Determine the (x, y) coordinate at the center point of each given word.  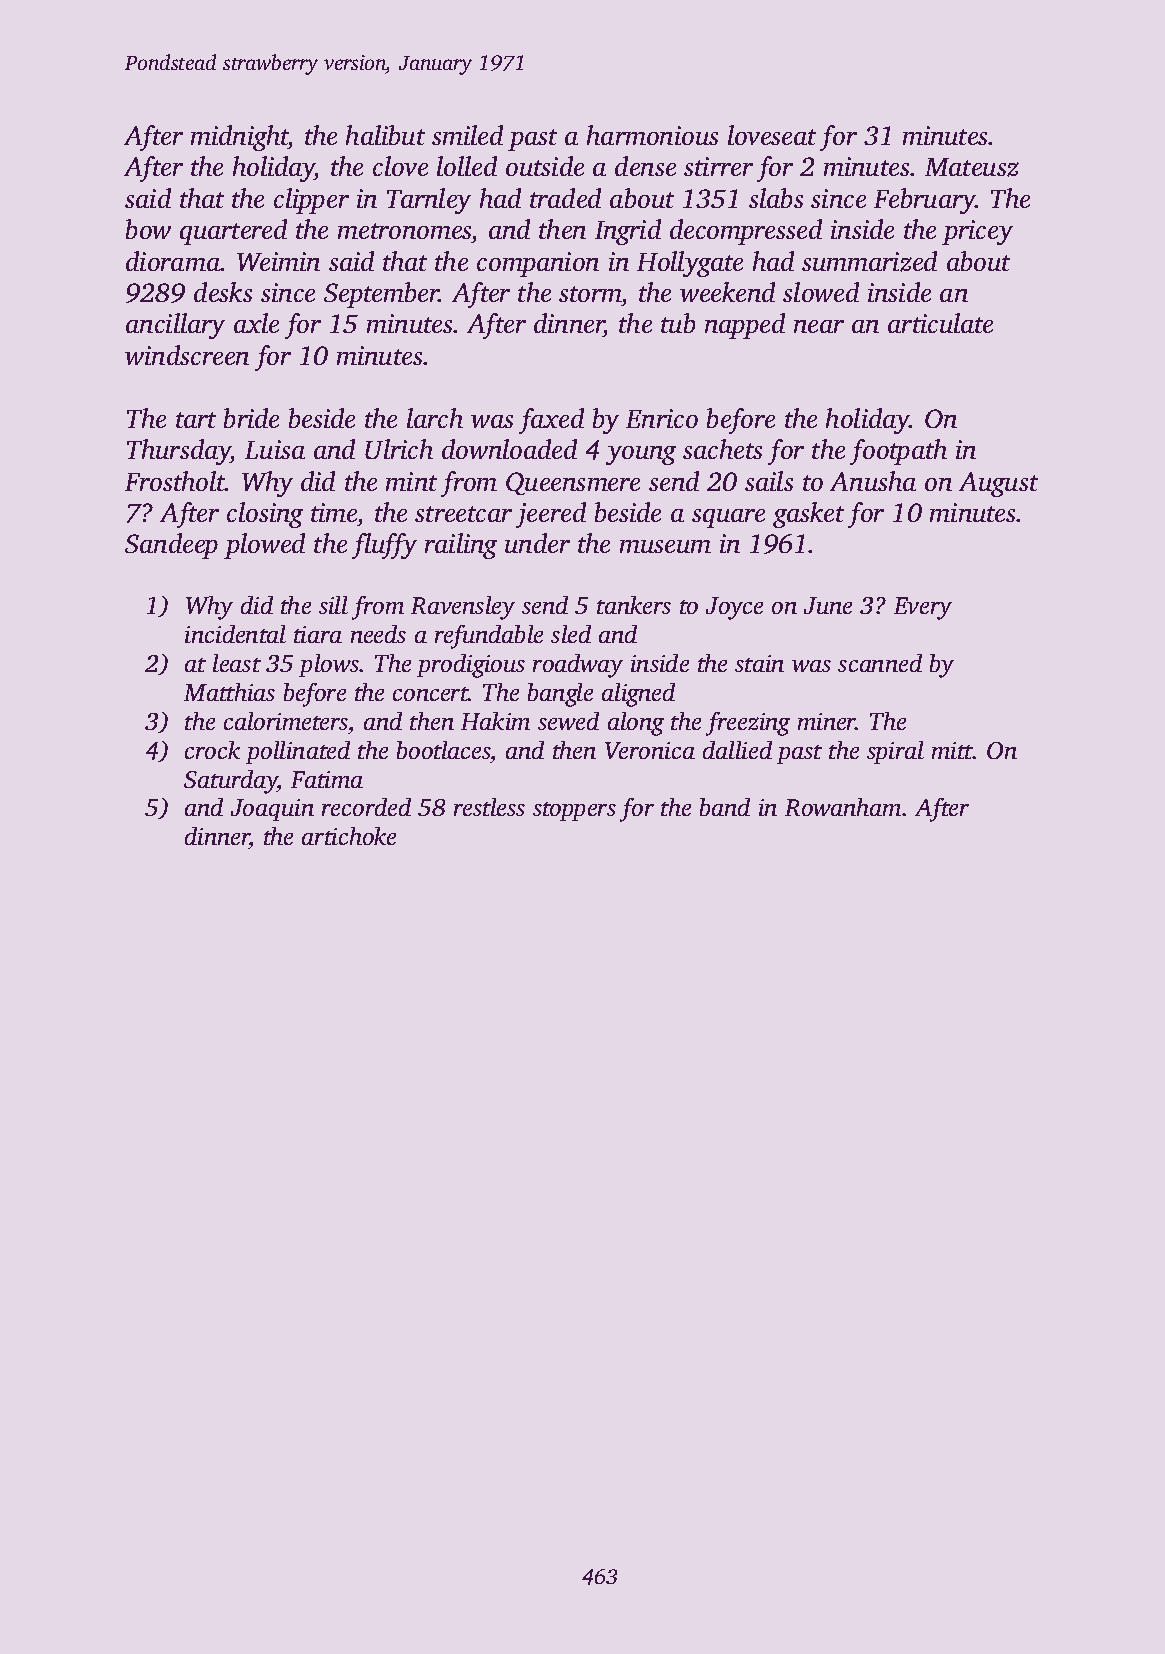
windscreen (187, 355)
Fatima (327, 779)
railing (461, 546)
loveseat (772, 135)
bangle (560, 695)
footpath (898, 452)
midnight (239, 138)
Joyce (734, 608)
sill (333, 605)
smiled (467, 135)
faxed (551, 421)
